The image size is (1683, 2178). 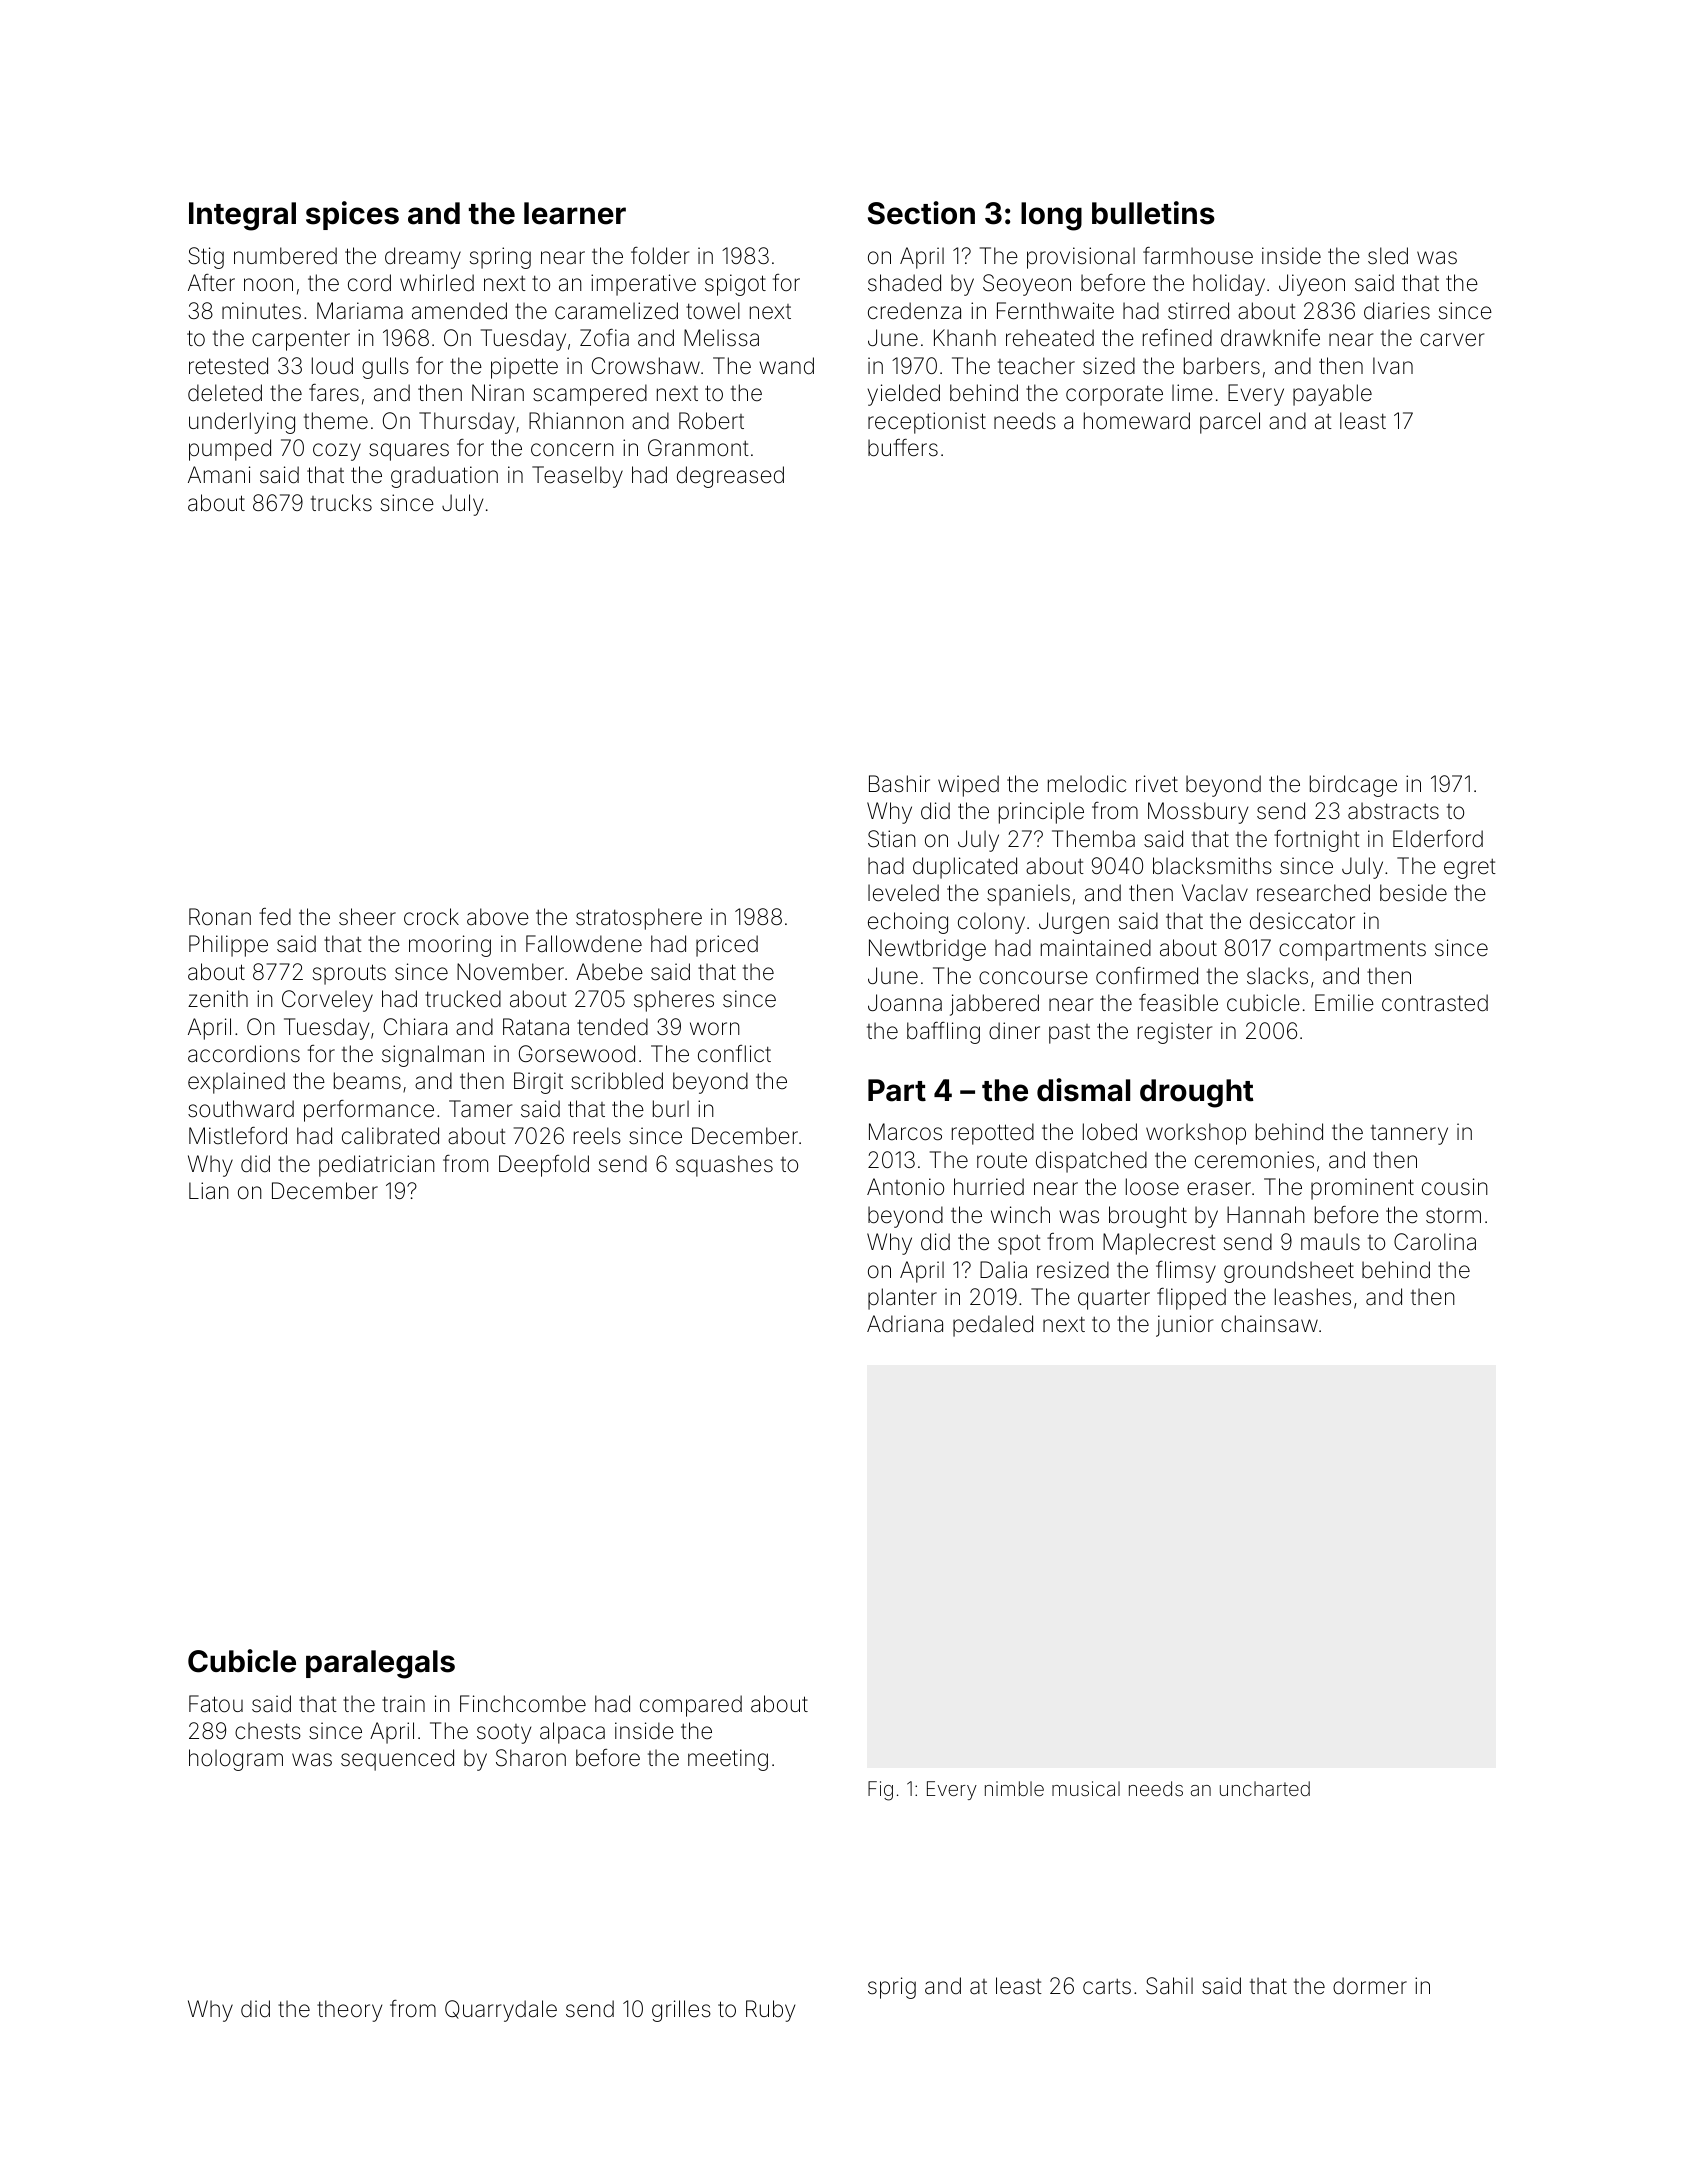 What do you see at coordinates (380, 1664) in the document?
I see `paralegals` at bounding box center [380, 1664].
